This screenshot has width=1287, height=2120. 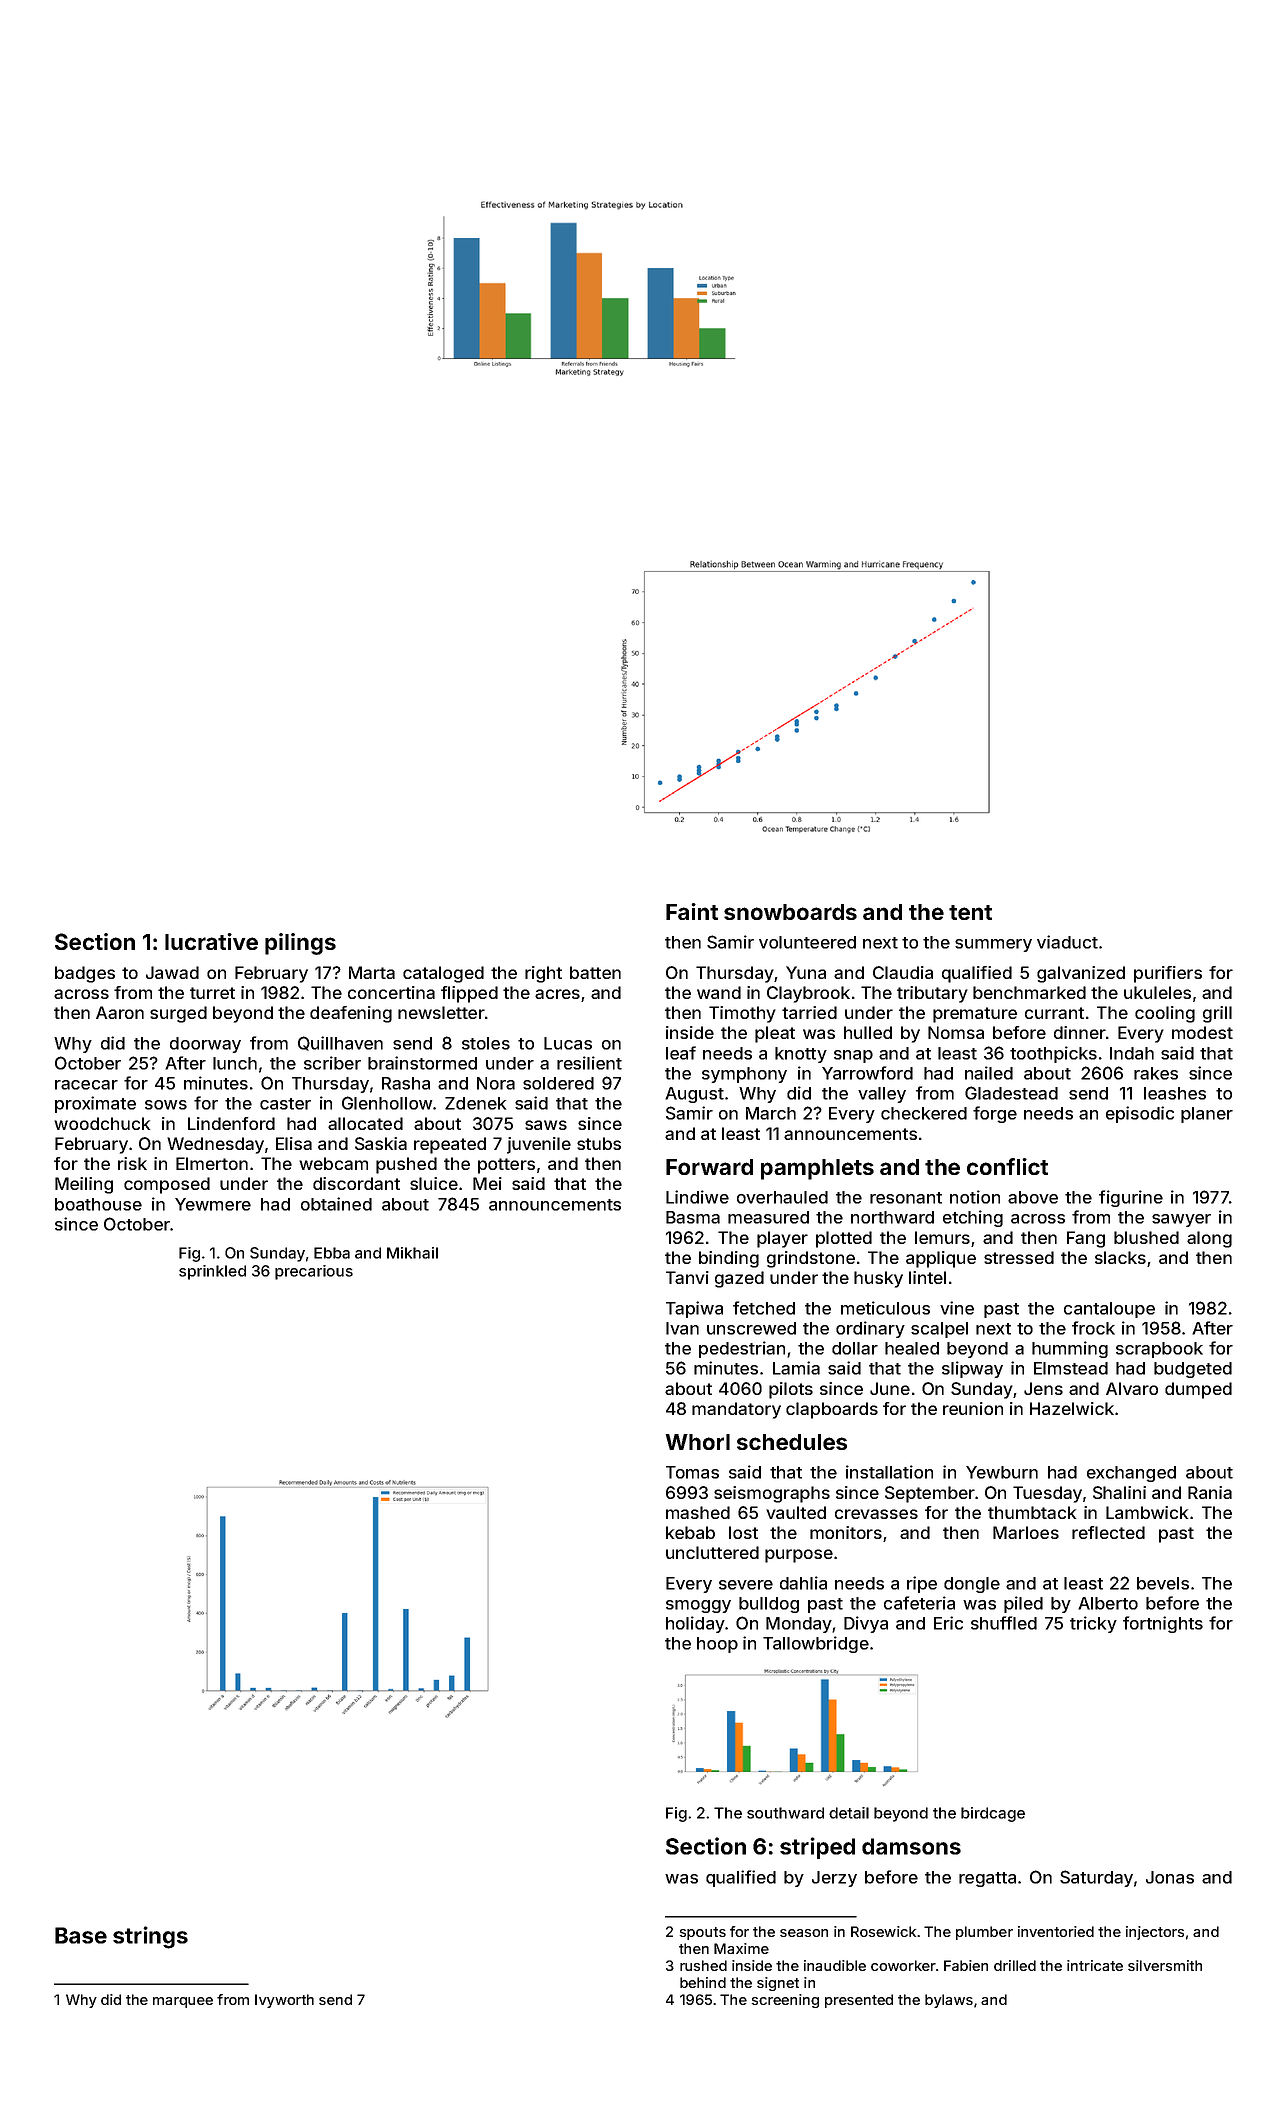 I want to click on screening, so click(x=785, y=2001).
